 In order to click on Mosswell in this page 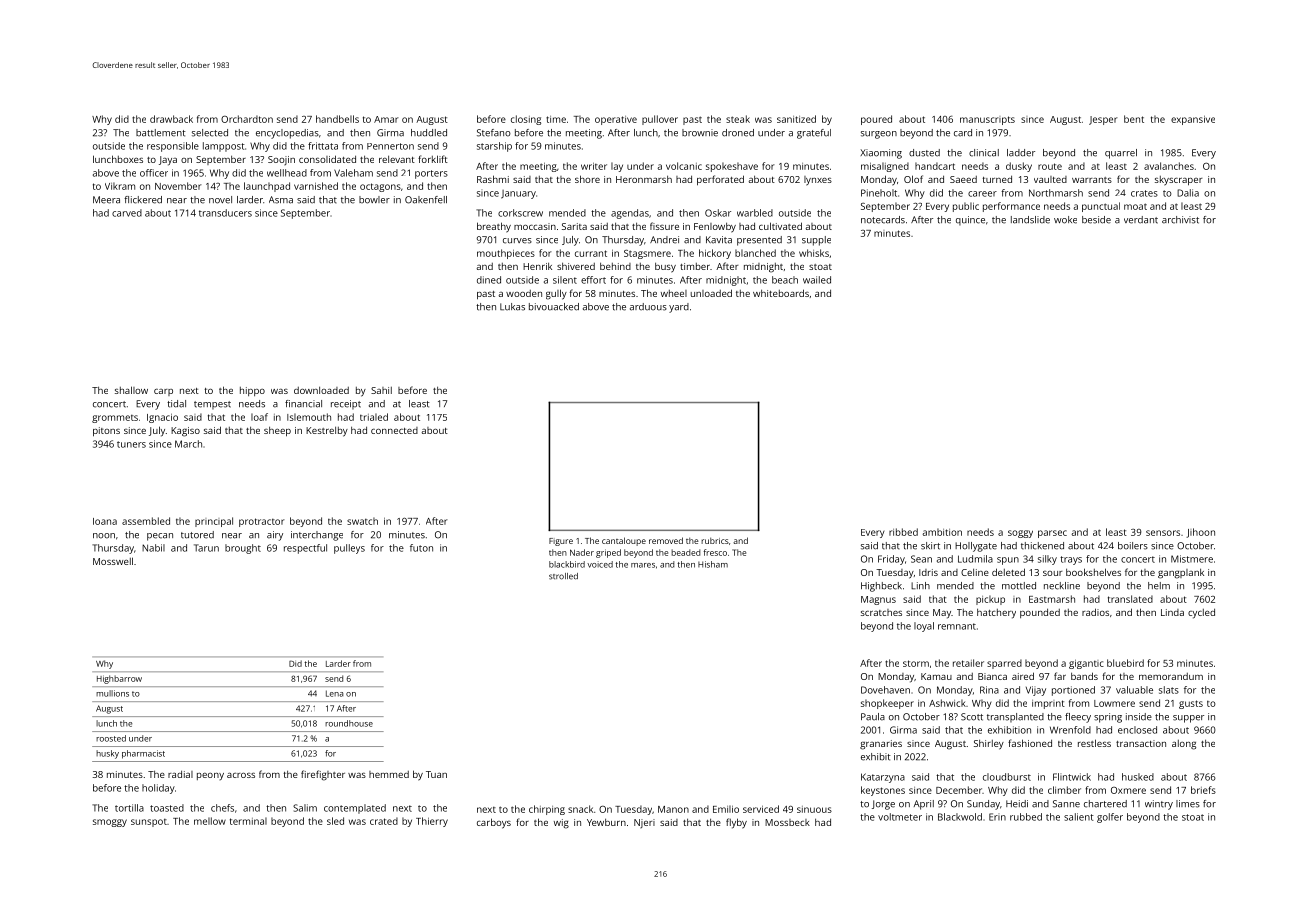, I will do `click(113, 561)`.
